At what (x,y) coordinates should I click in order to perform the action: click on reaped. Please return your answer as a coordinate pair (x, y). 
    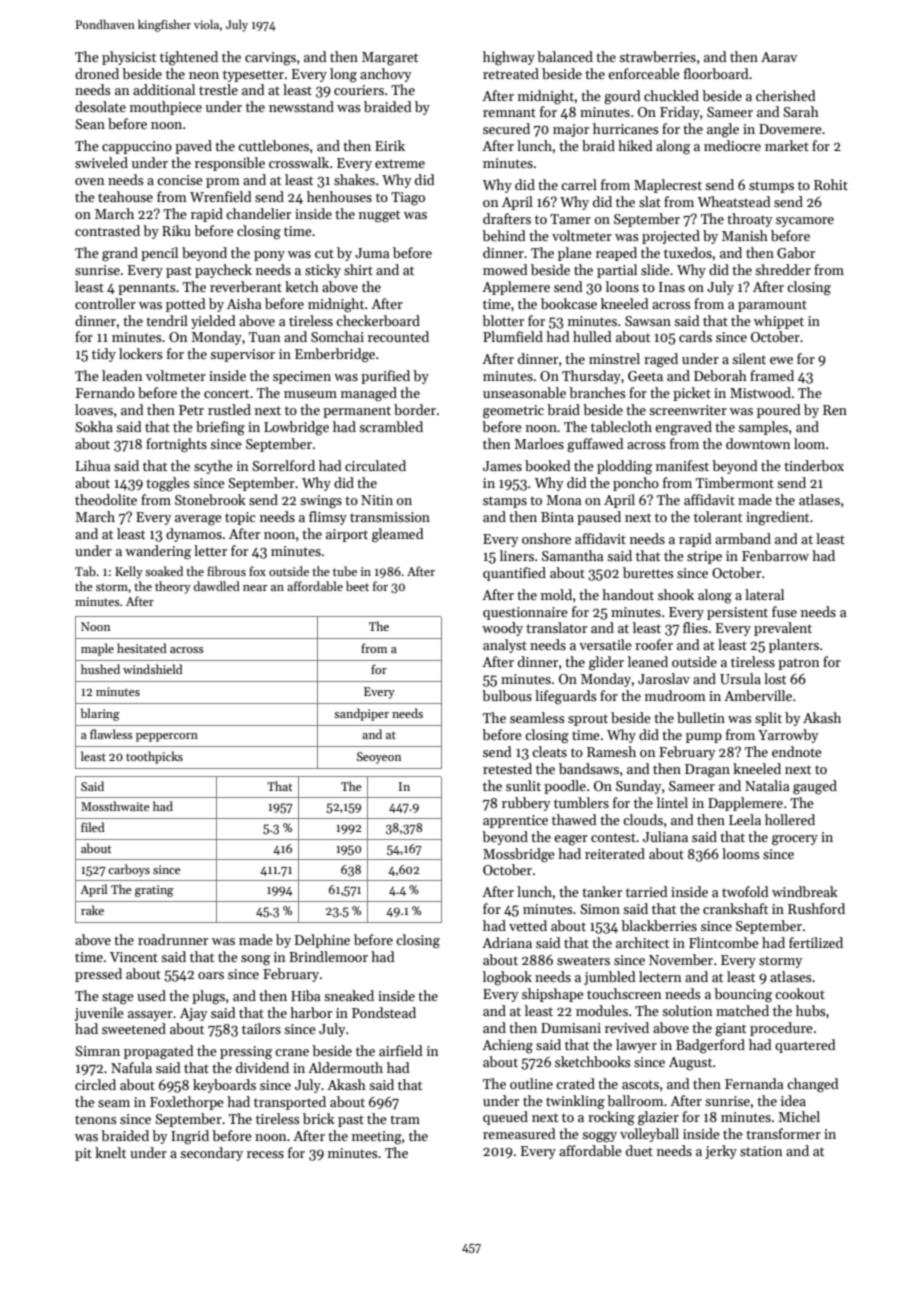
    Looking at the image, I should click on (616, 254).
